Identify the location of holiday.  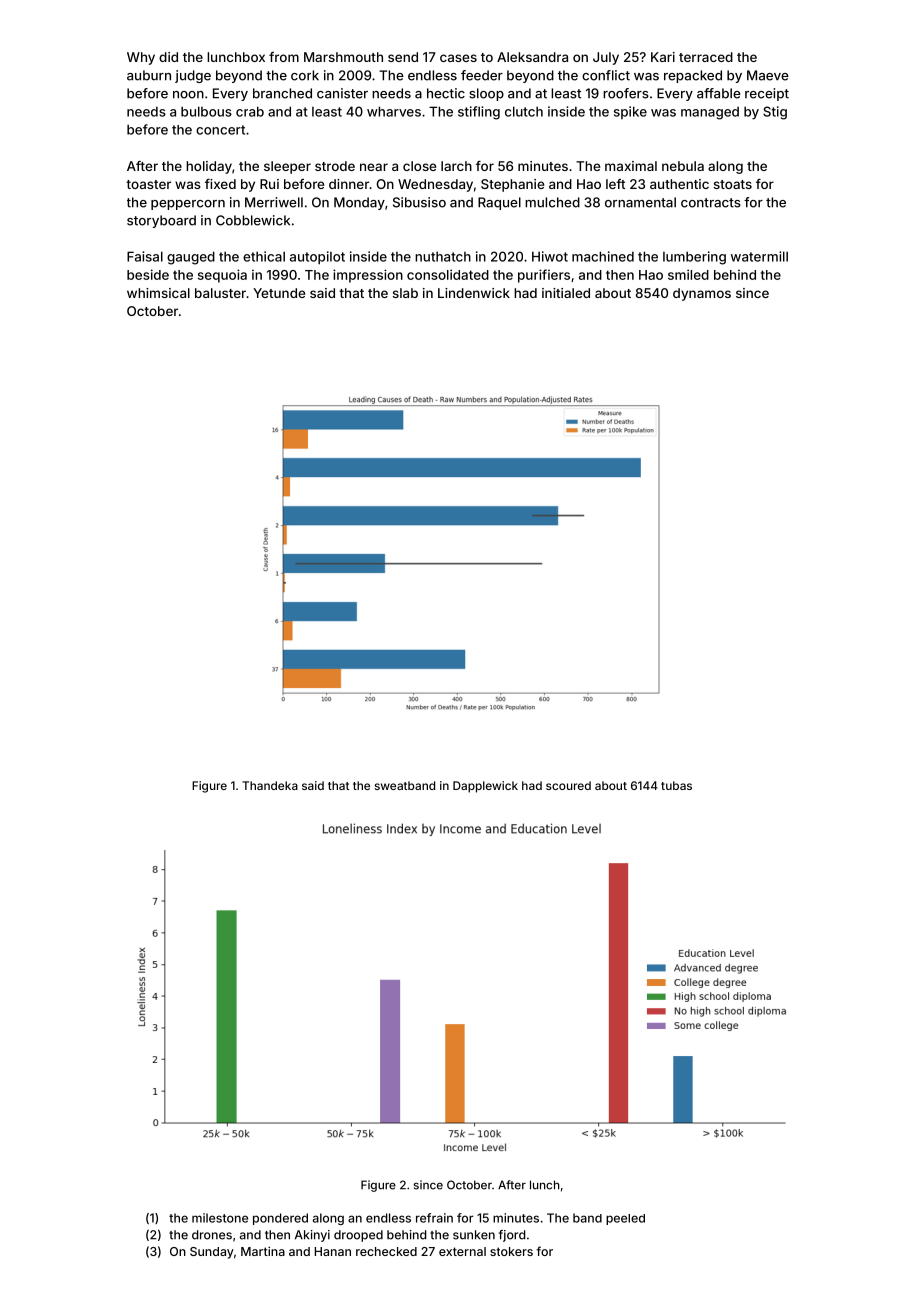
(209, 167).
